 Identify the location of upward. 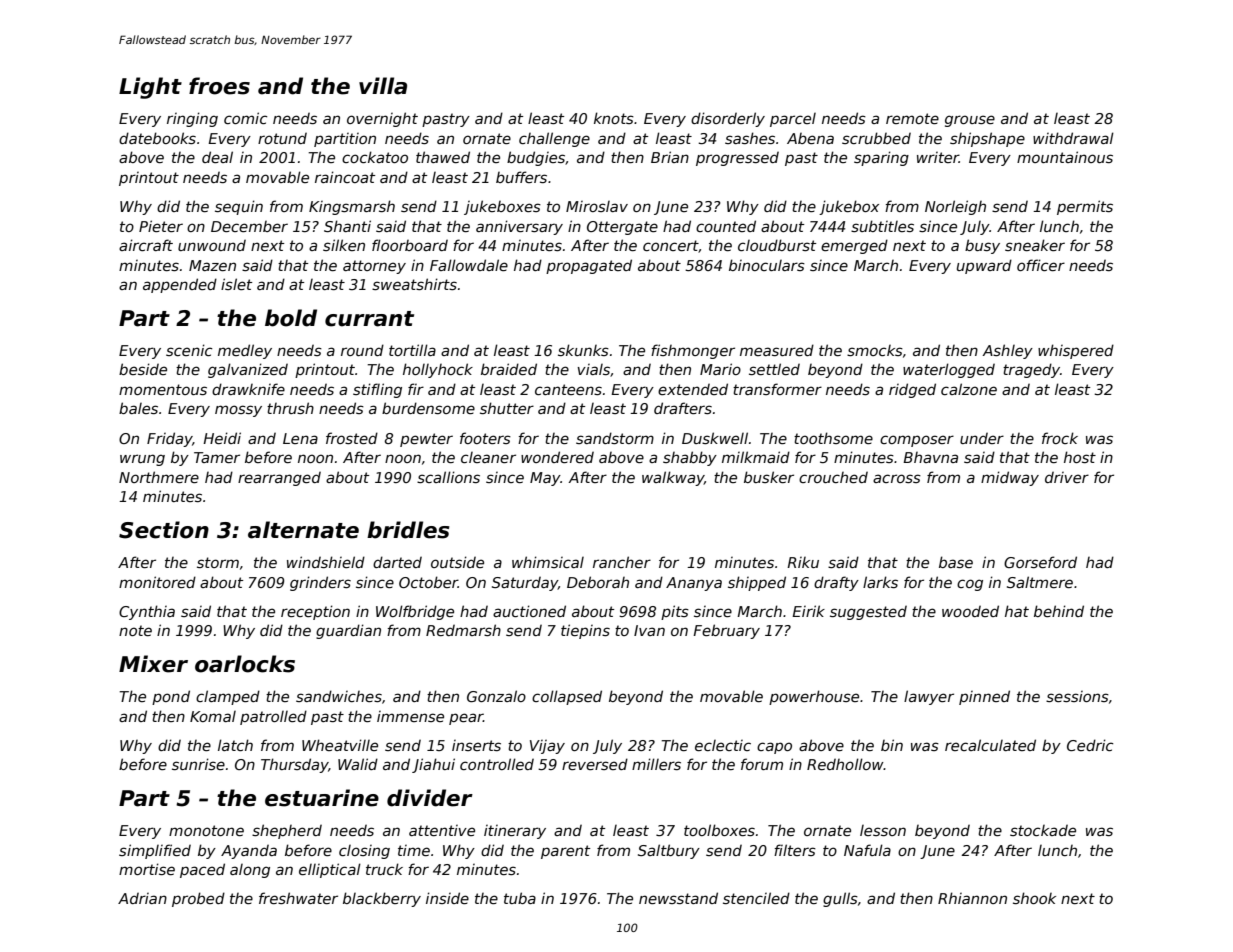
(984, 266).
